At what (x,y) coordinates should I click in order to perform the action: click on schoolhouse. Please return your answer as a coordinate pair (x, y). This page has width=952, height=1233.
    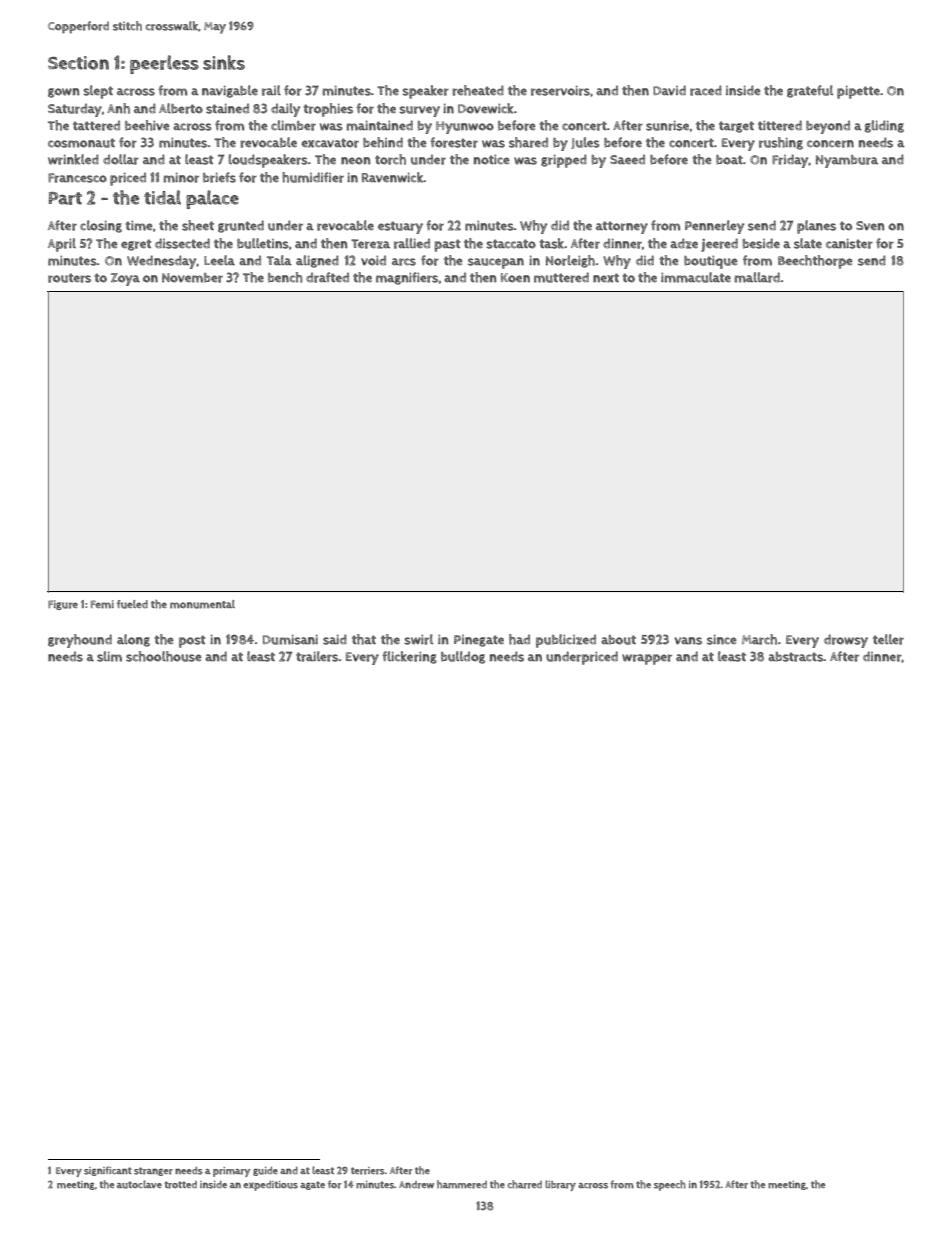
    Looking at the image, I should click on (164, 656).
